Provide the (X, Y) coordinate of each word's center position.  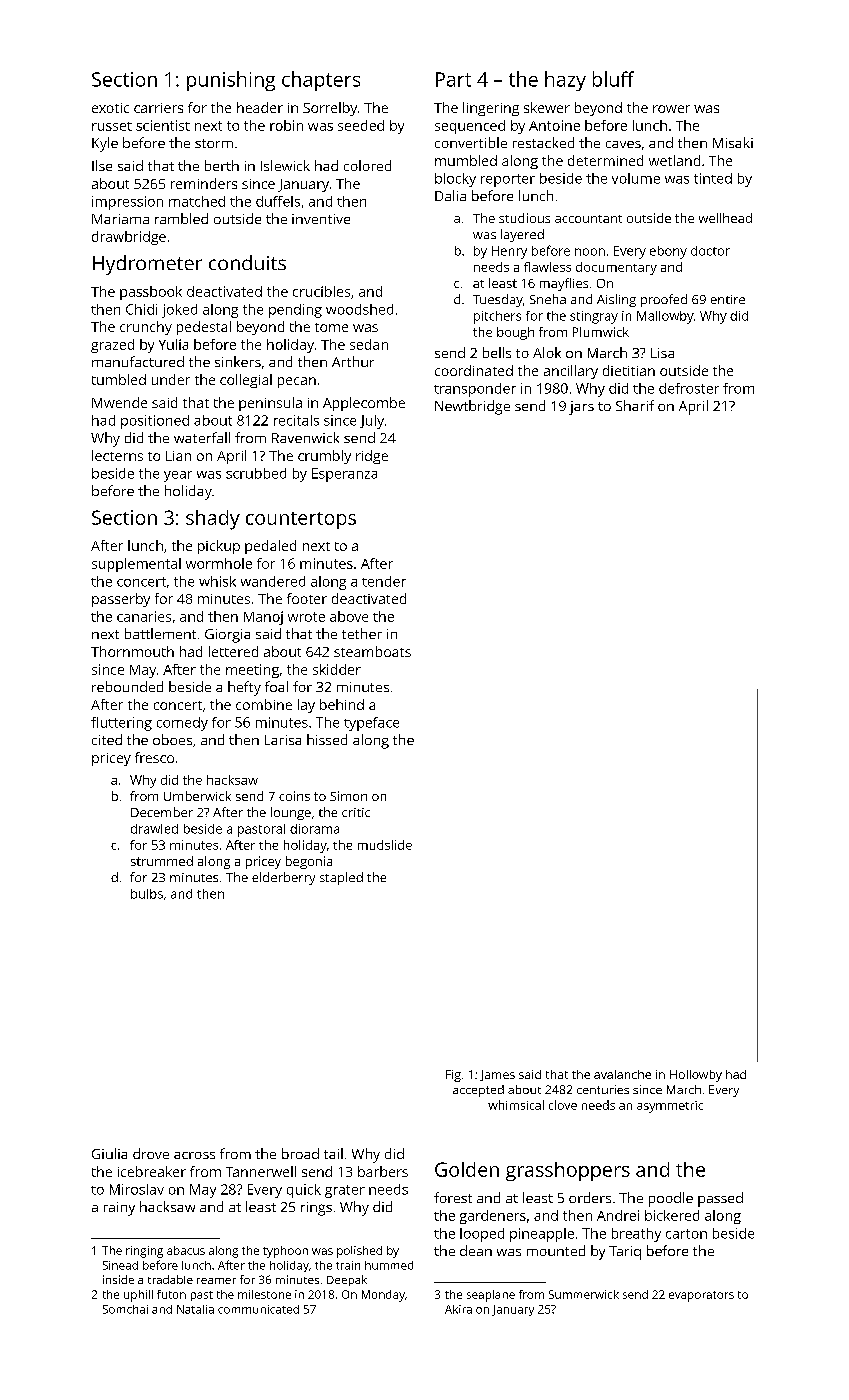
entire (728, 299)
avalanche (622, 1074)
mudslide (385, 845)
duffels (278, 201)
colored (367, 165)
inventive (321, 219)
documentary (616, 268)
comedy (182, 724)
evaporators (701, 1296)
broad (300, 1153)
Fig (453, 1076)
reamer (216, 1281)
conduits (247, 262)
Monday (383, 1296)
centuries (603, 1089)
